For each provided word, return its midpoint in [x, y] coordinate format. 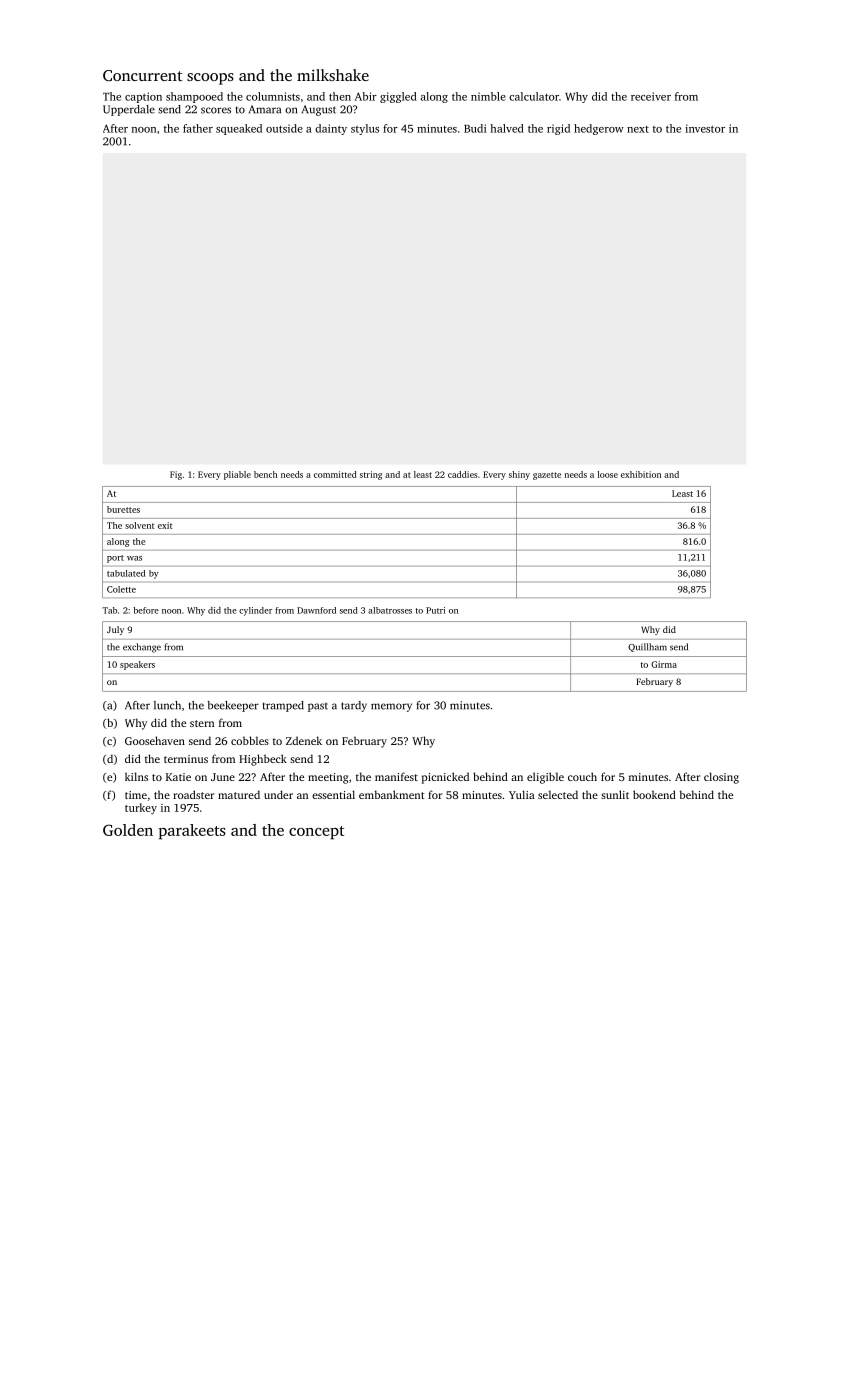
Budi [475, 128]
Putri [435, 610]
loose [608, 474]
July [115, 630]
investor [705, 128]
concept [316, 833]
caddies [463, 474]
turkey [141, 809]
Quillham [647, 647]
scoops [210, 79]
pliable [237, 475]
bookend [654, 794]
